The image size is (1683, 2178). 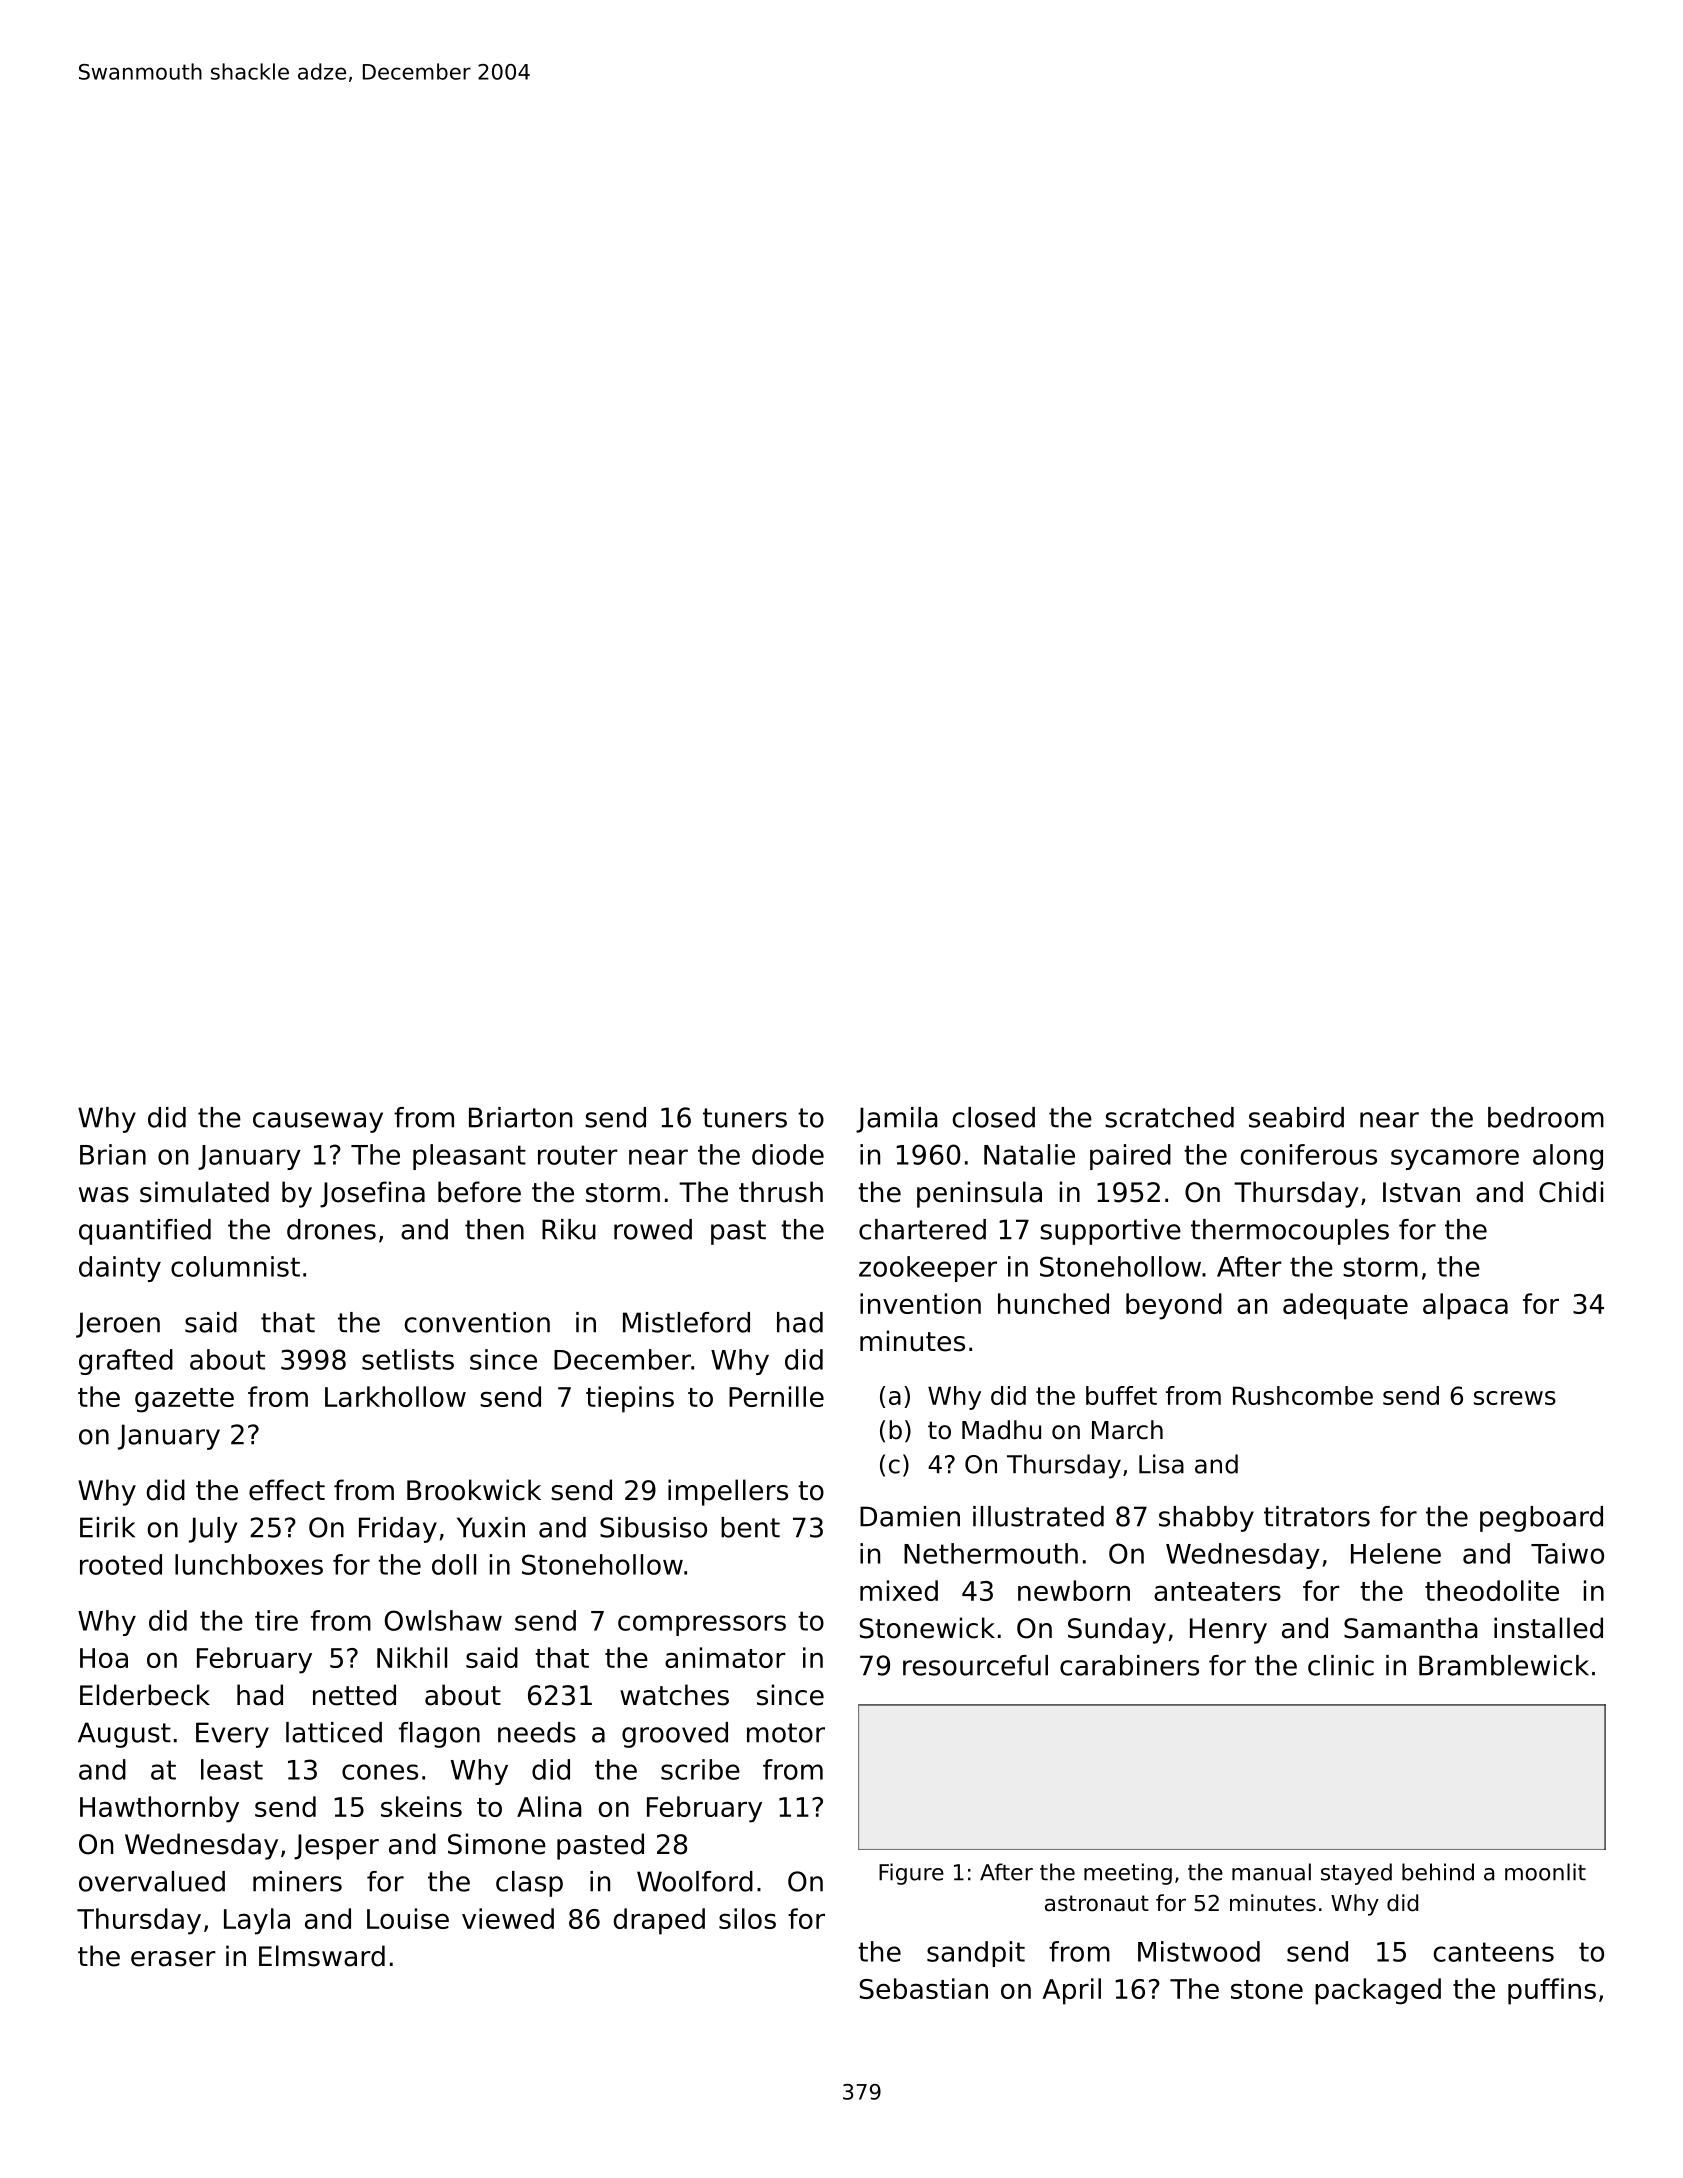 What do you see at coordinates (1199, 1951) in the screenshot?
I see `Mistwood` at bounding box center [1199, 1951].
